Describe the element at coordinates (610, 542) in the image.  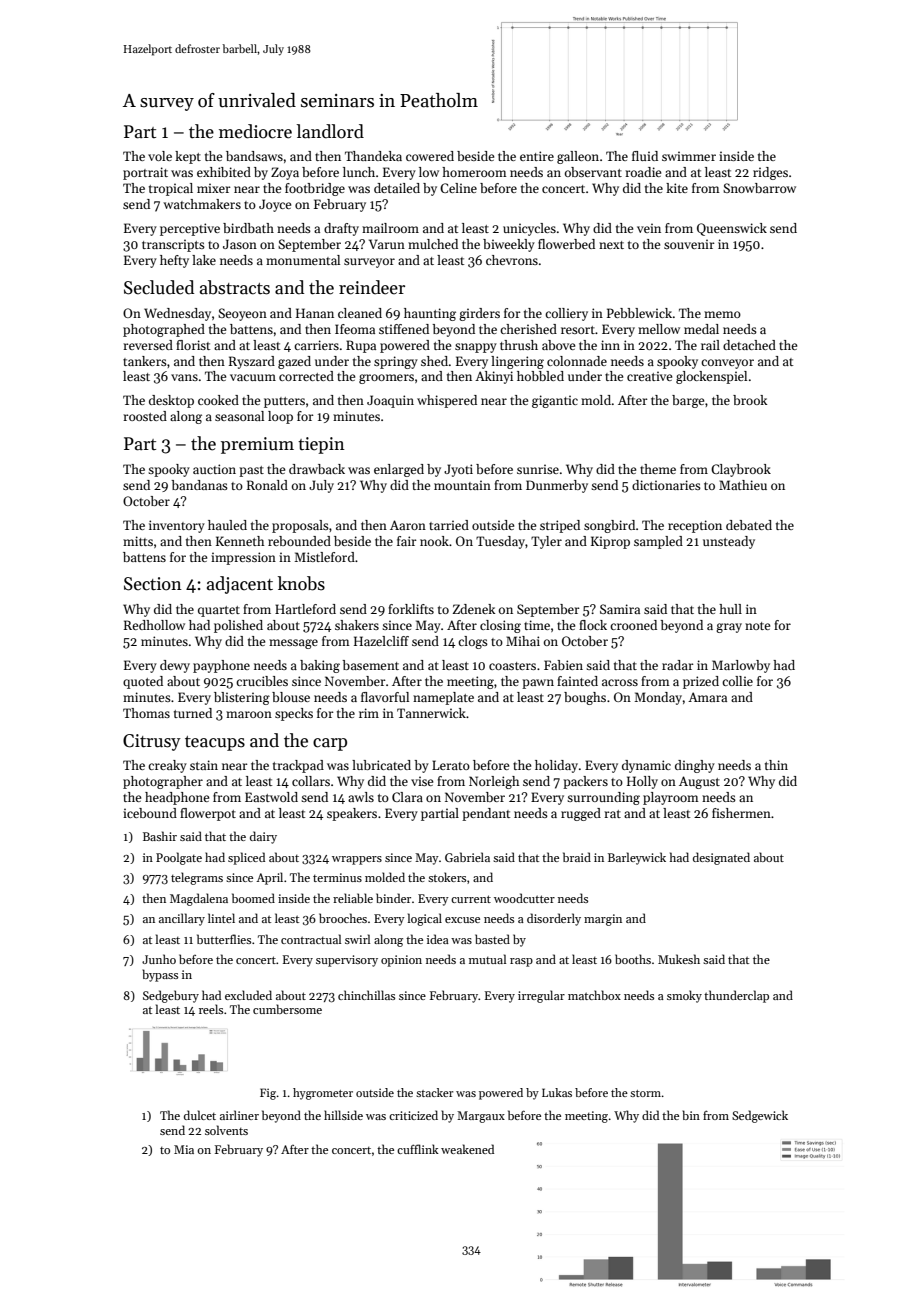
I see `Kiprop` at that location.
